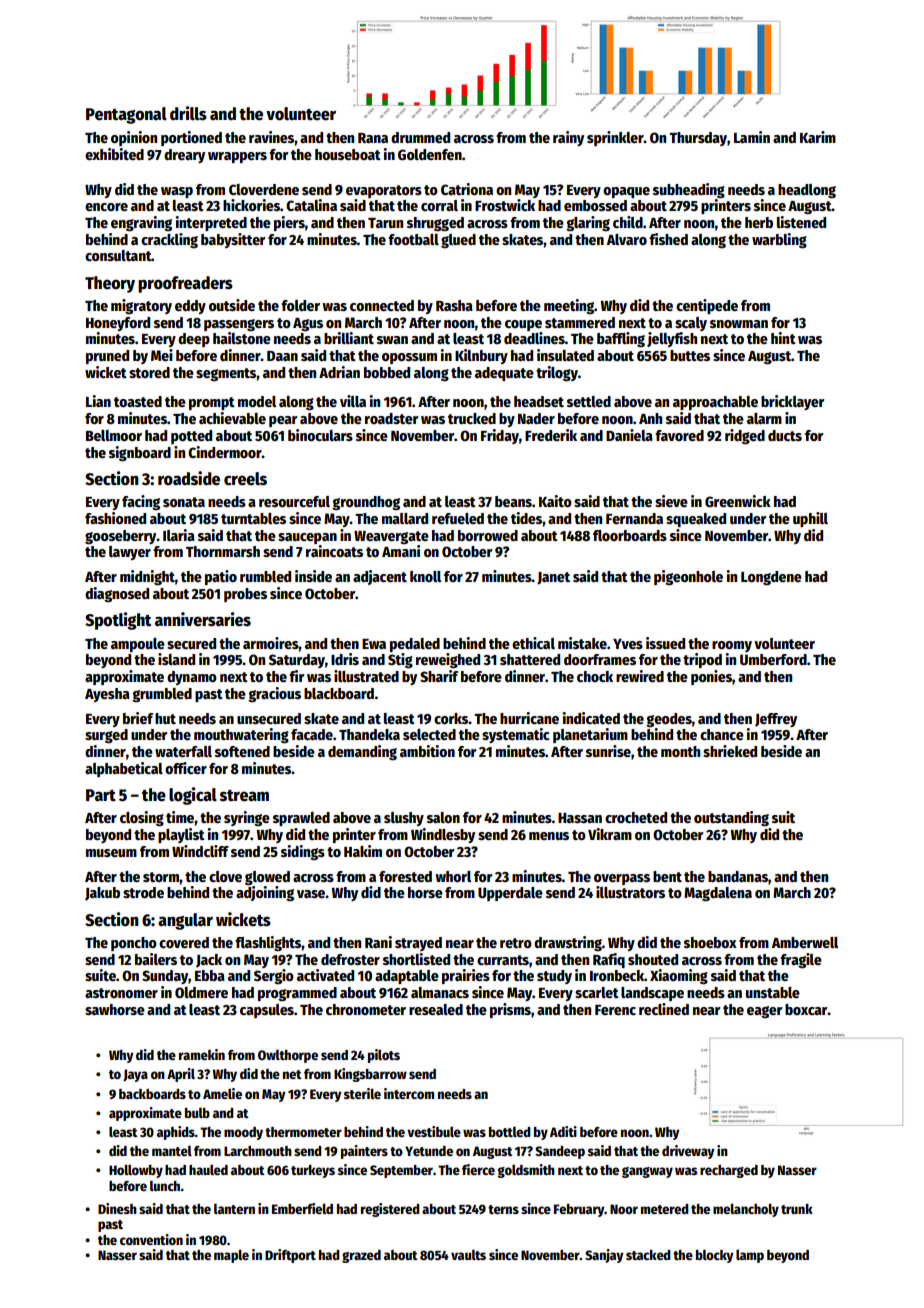 The height and width of the document is (1308, 924). What do you see at coordinates (451, 718) in the document?
I see `corks` at bounding box center [451, 718].
